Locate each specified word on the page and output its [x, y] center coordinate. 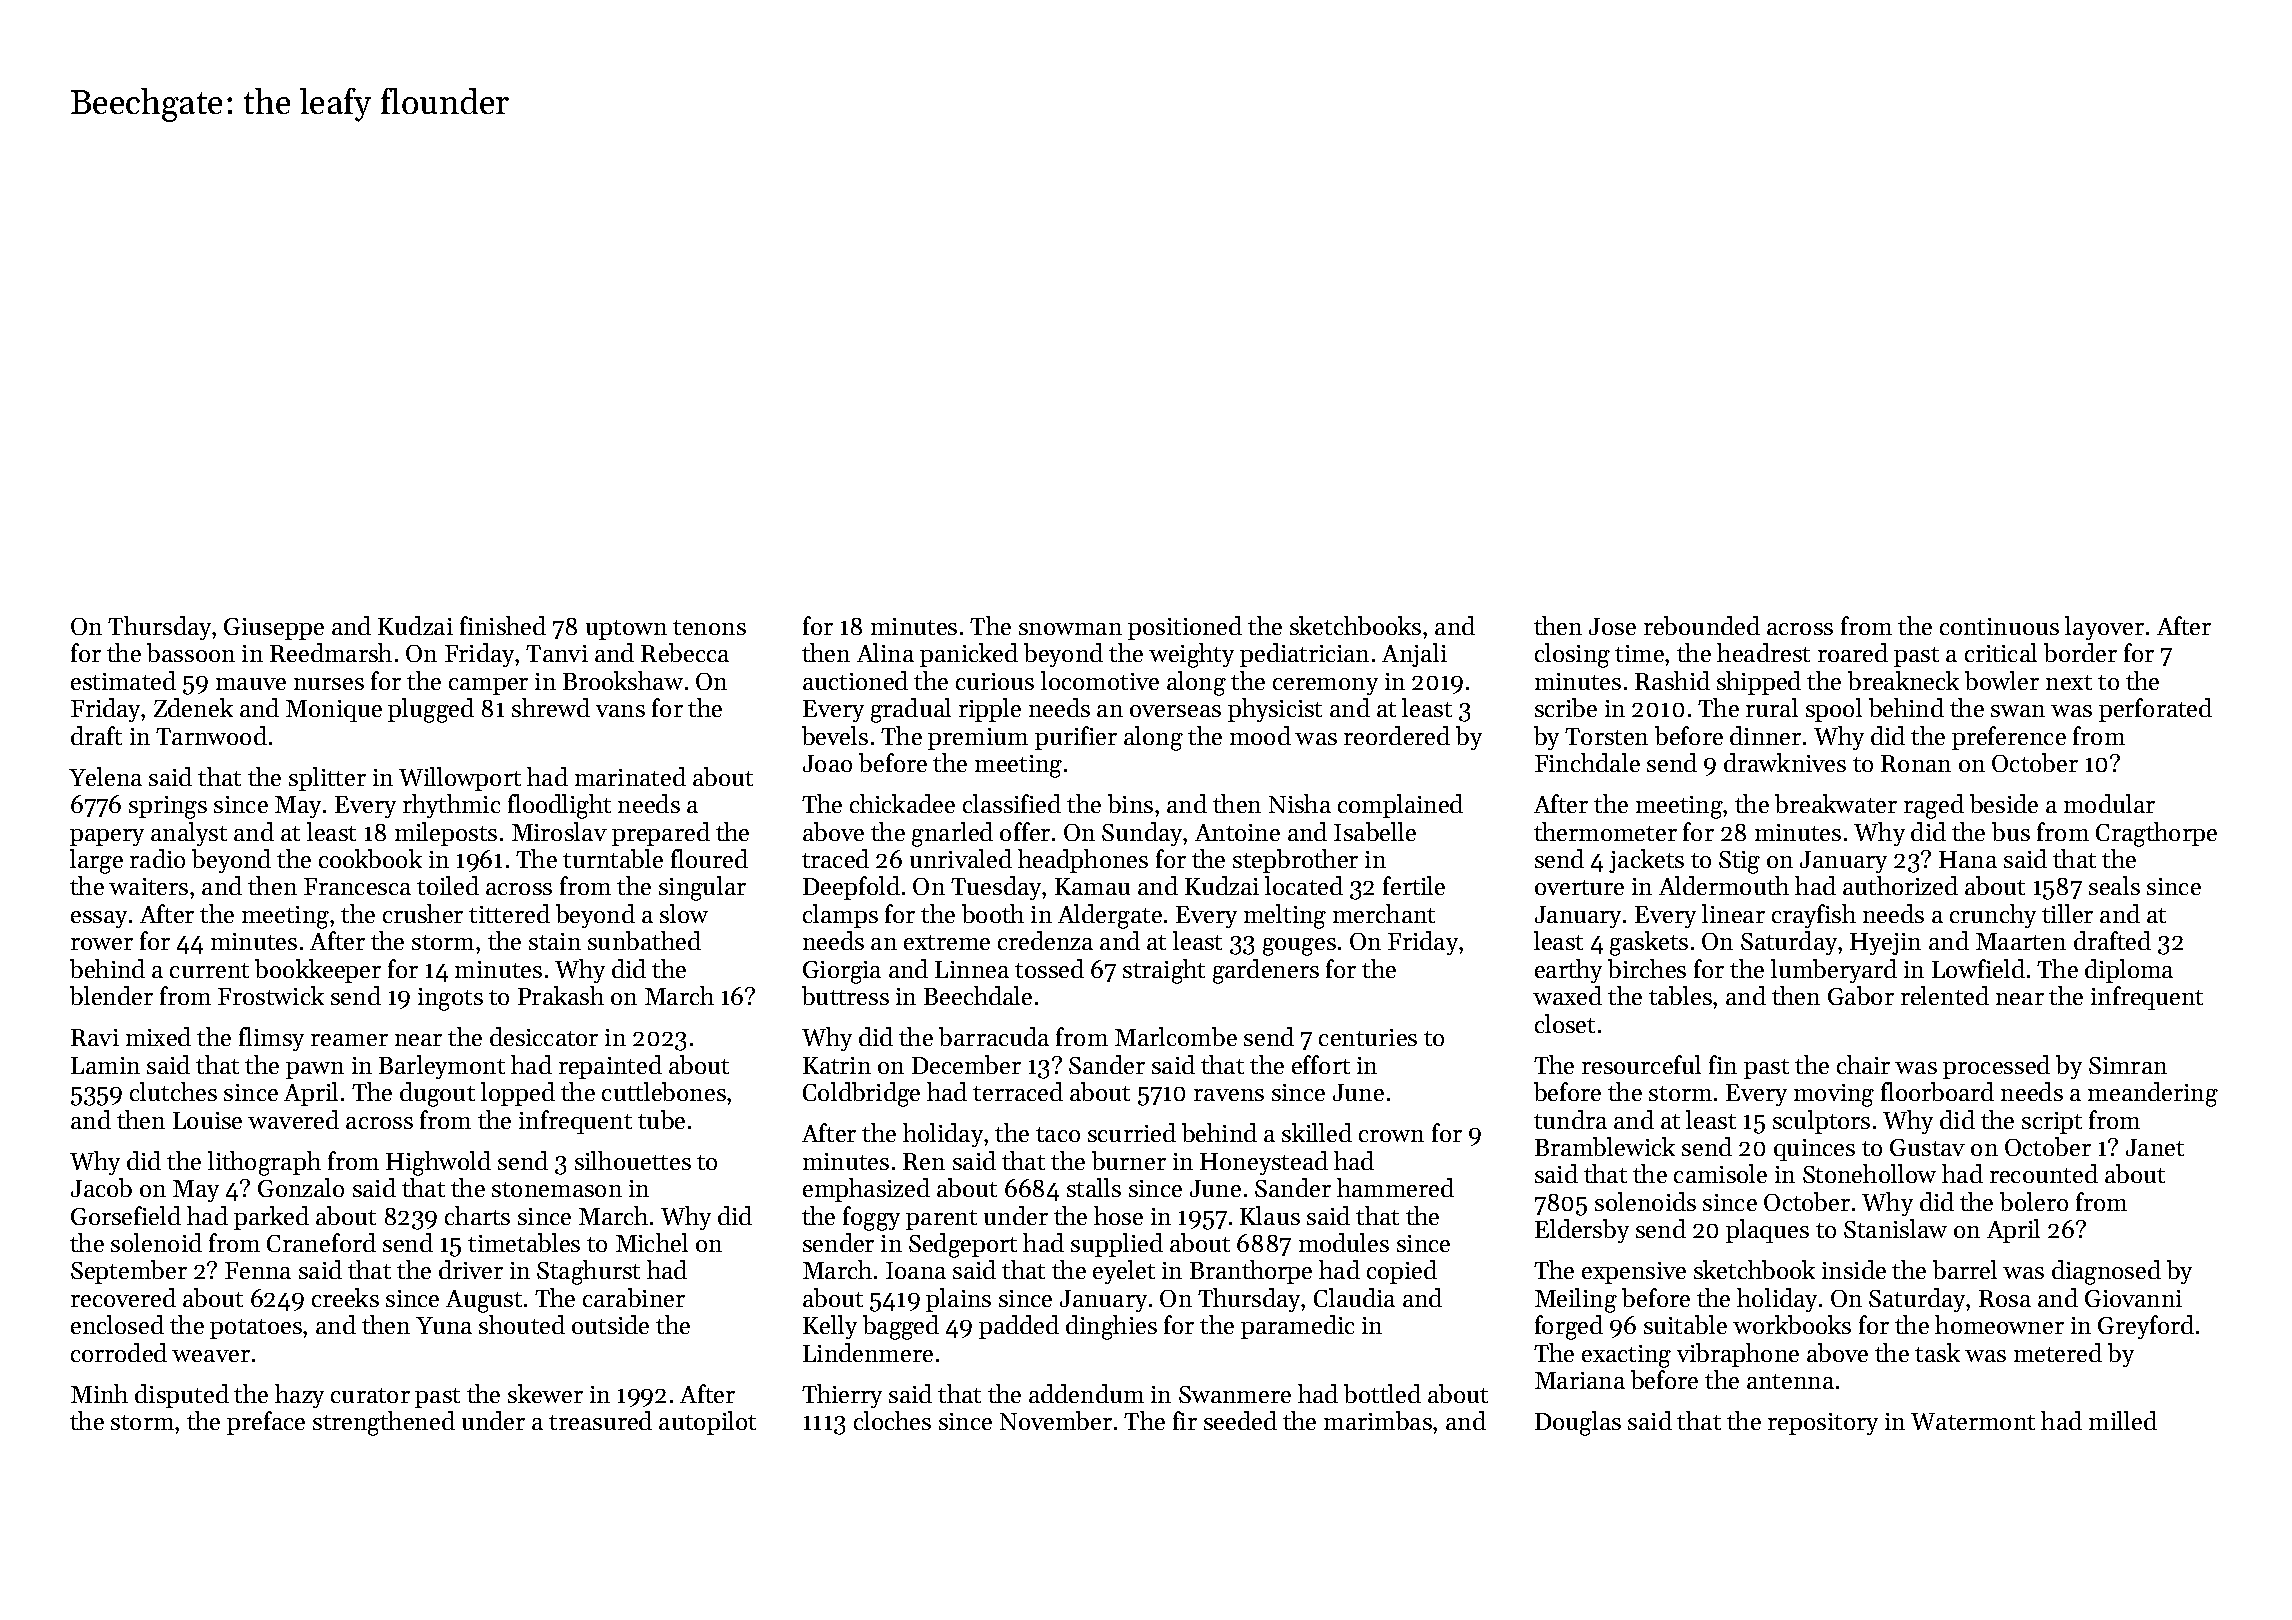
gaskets [1649, 943]
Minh [99, 1393]
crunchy [1993, 916]
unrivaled [961, 858]
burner [1129, 1160]
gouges [1299, 947]
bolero [2034, 1201]
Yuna [444, 1325]
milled [2123, 1420]
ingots [450, 999]
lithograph [264, 1163]
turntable [613, 858]
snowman [1070, 629]
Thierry [842, 1396]
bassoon [191, 652]
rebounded [1702, 625]
